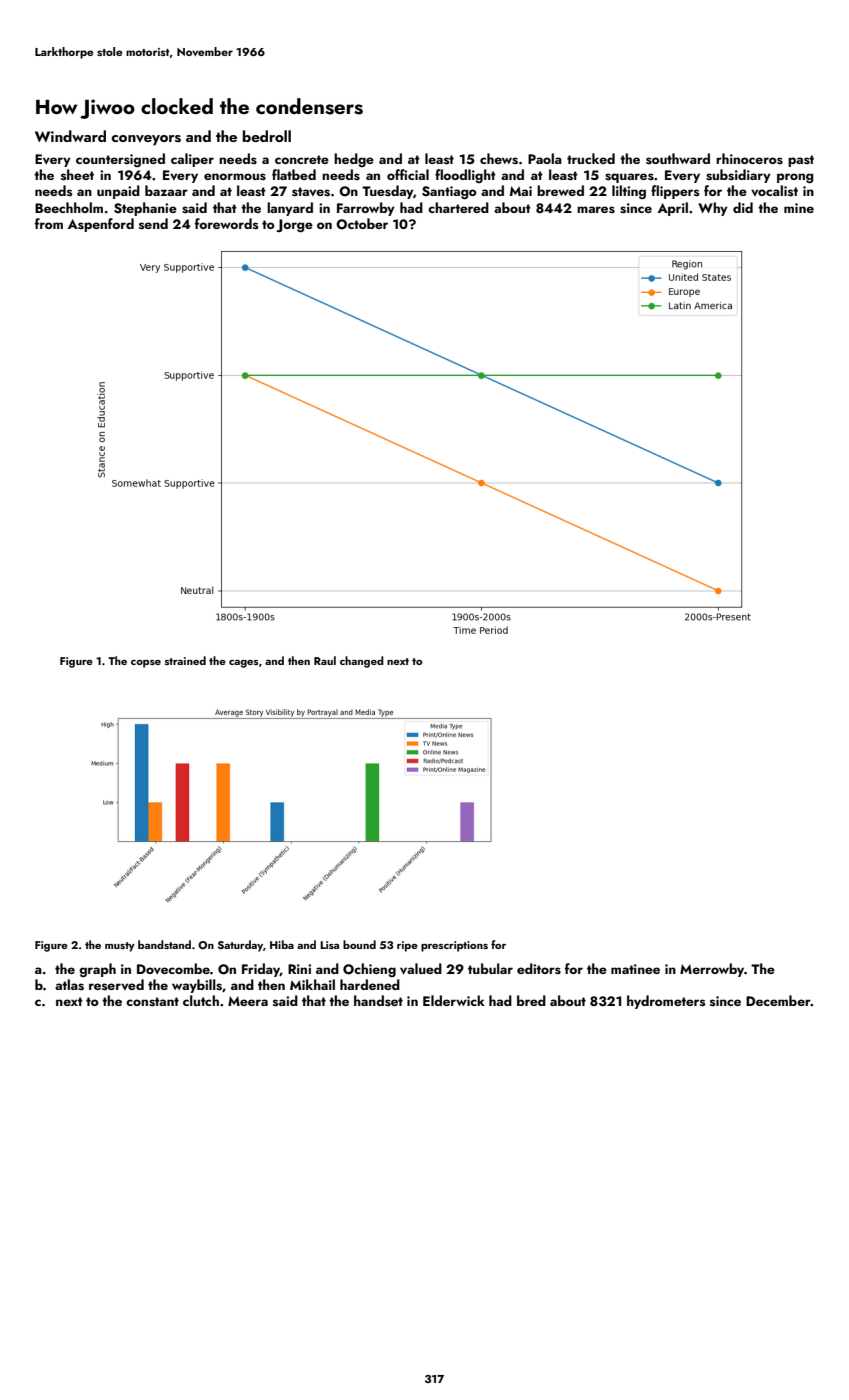  Describe the element at coordinates (521, 191) in the screenshot. I see `Mai` at that location.
